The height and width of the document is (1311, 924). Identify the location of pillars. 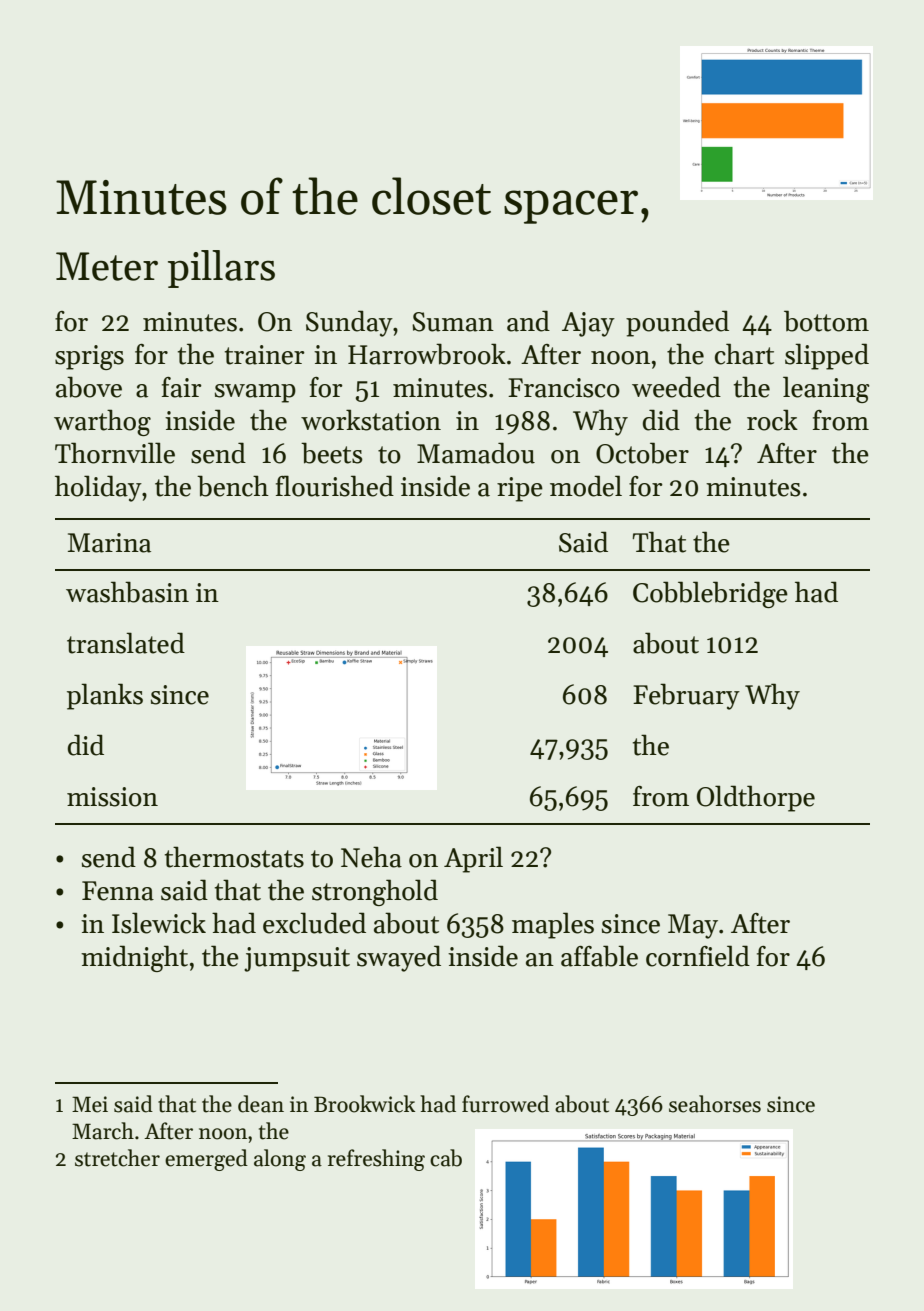
(221, 269).
